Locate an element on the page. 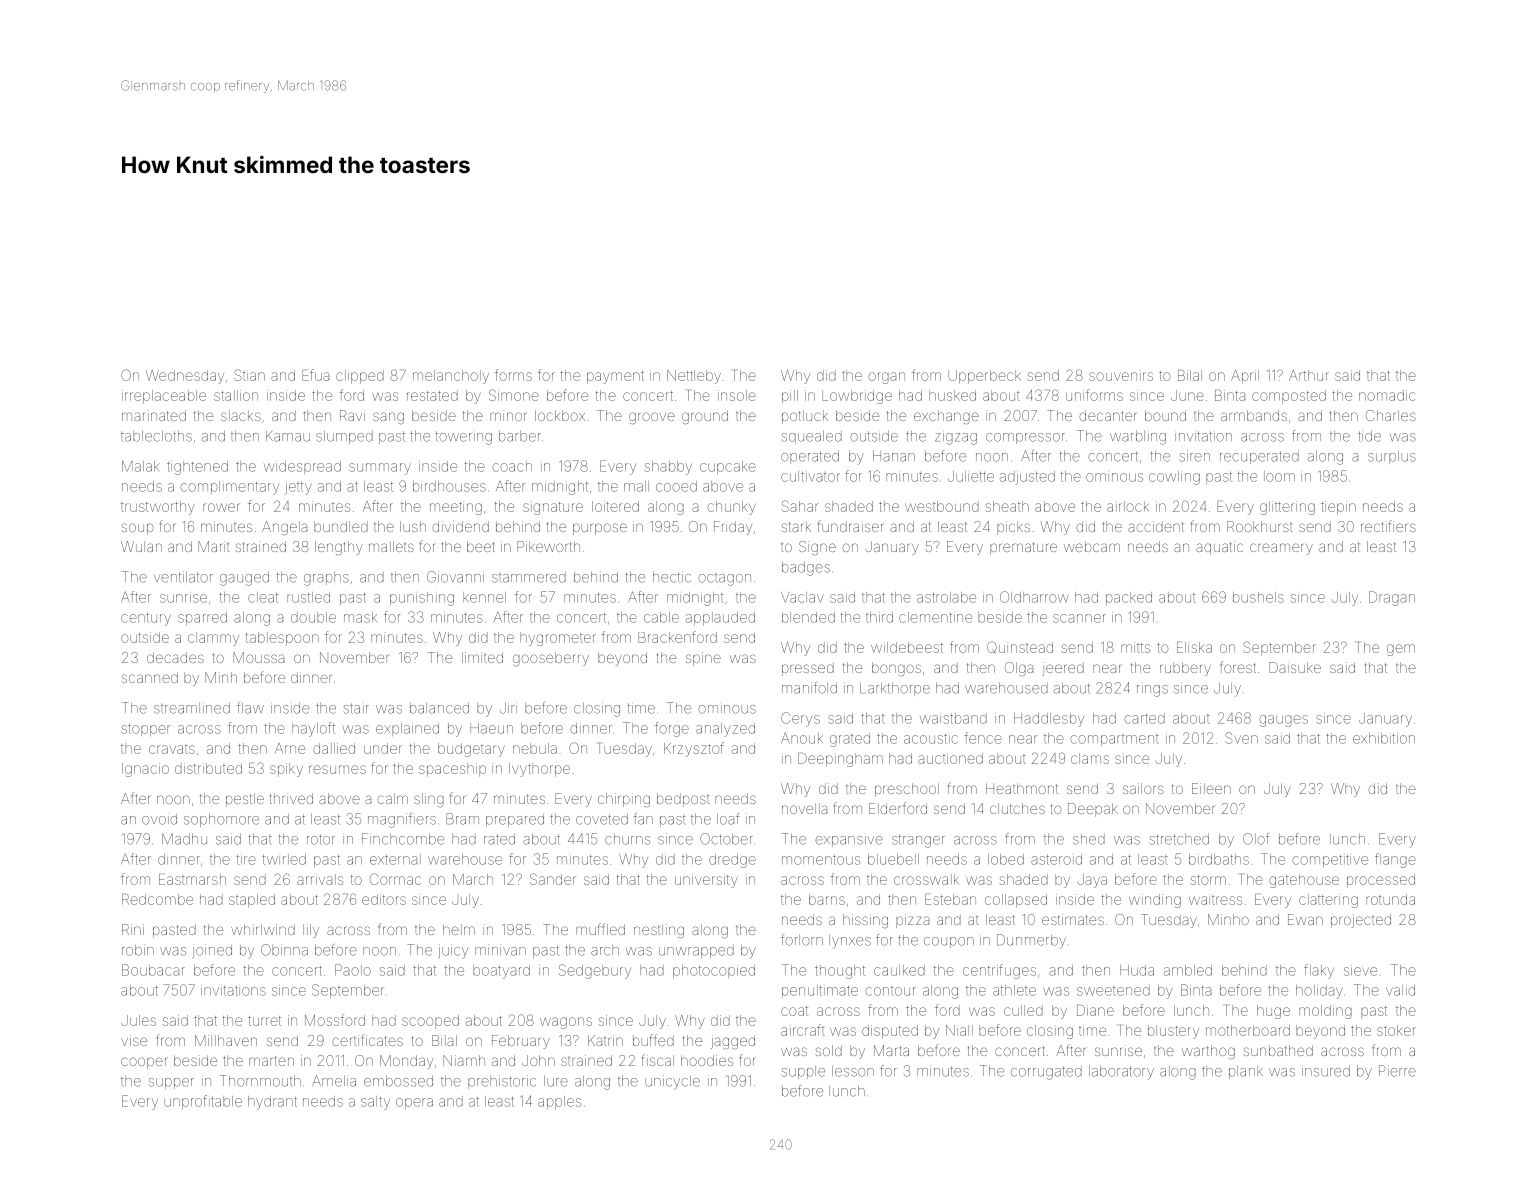 The image size is (1537, 1188). Redcombe is located at coordinates (157, 899).
